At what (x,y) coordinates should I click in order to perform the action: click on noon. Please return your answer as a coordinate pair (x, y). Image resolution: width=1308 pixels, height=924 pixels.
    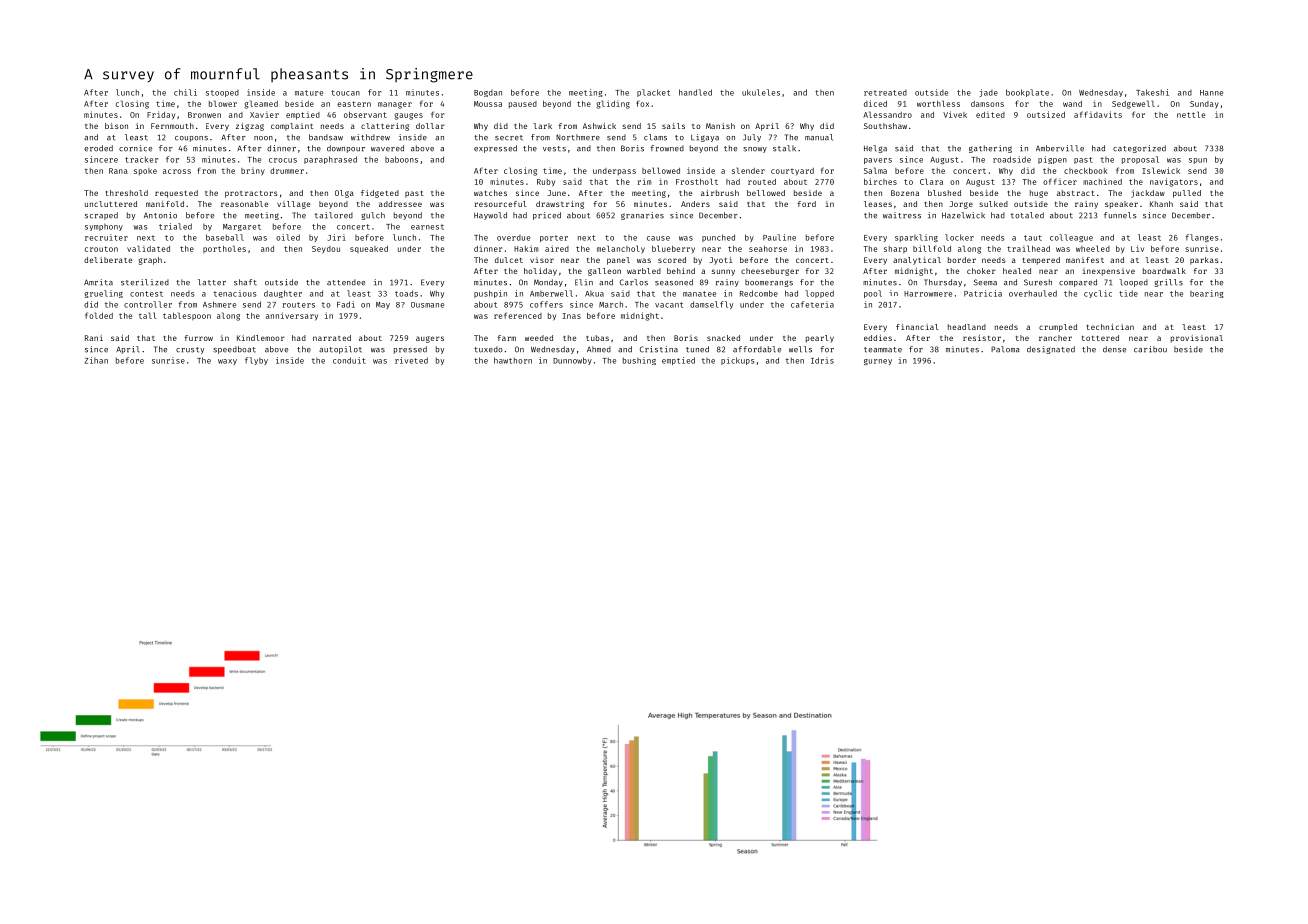
    Looking at the image, I should click on (263, 138).
